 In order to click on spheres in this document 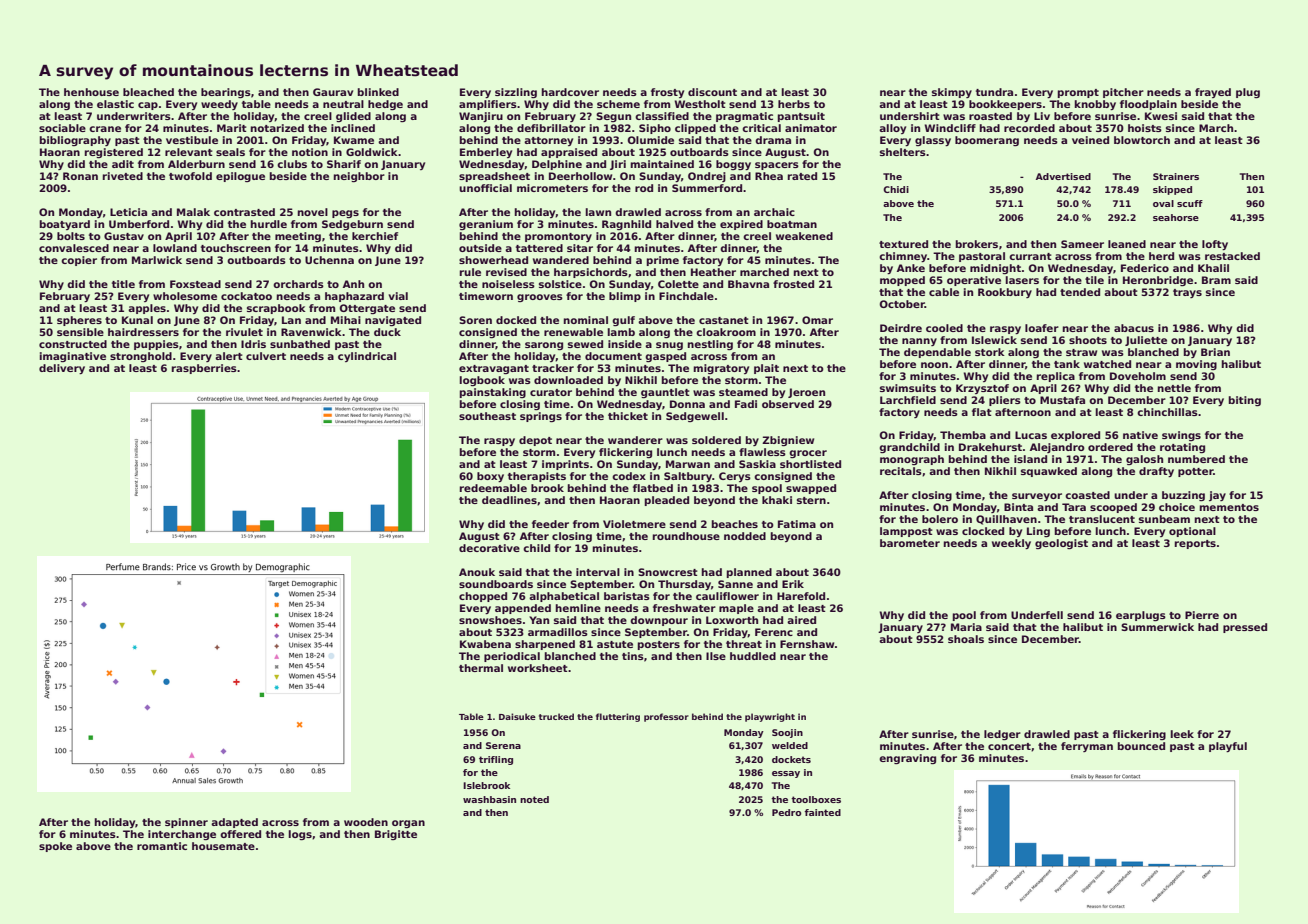, I will do `click(79, 321)`.
